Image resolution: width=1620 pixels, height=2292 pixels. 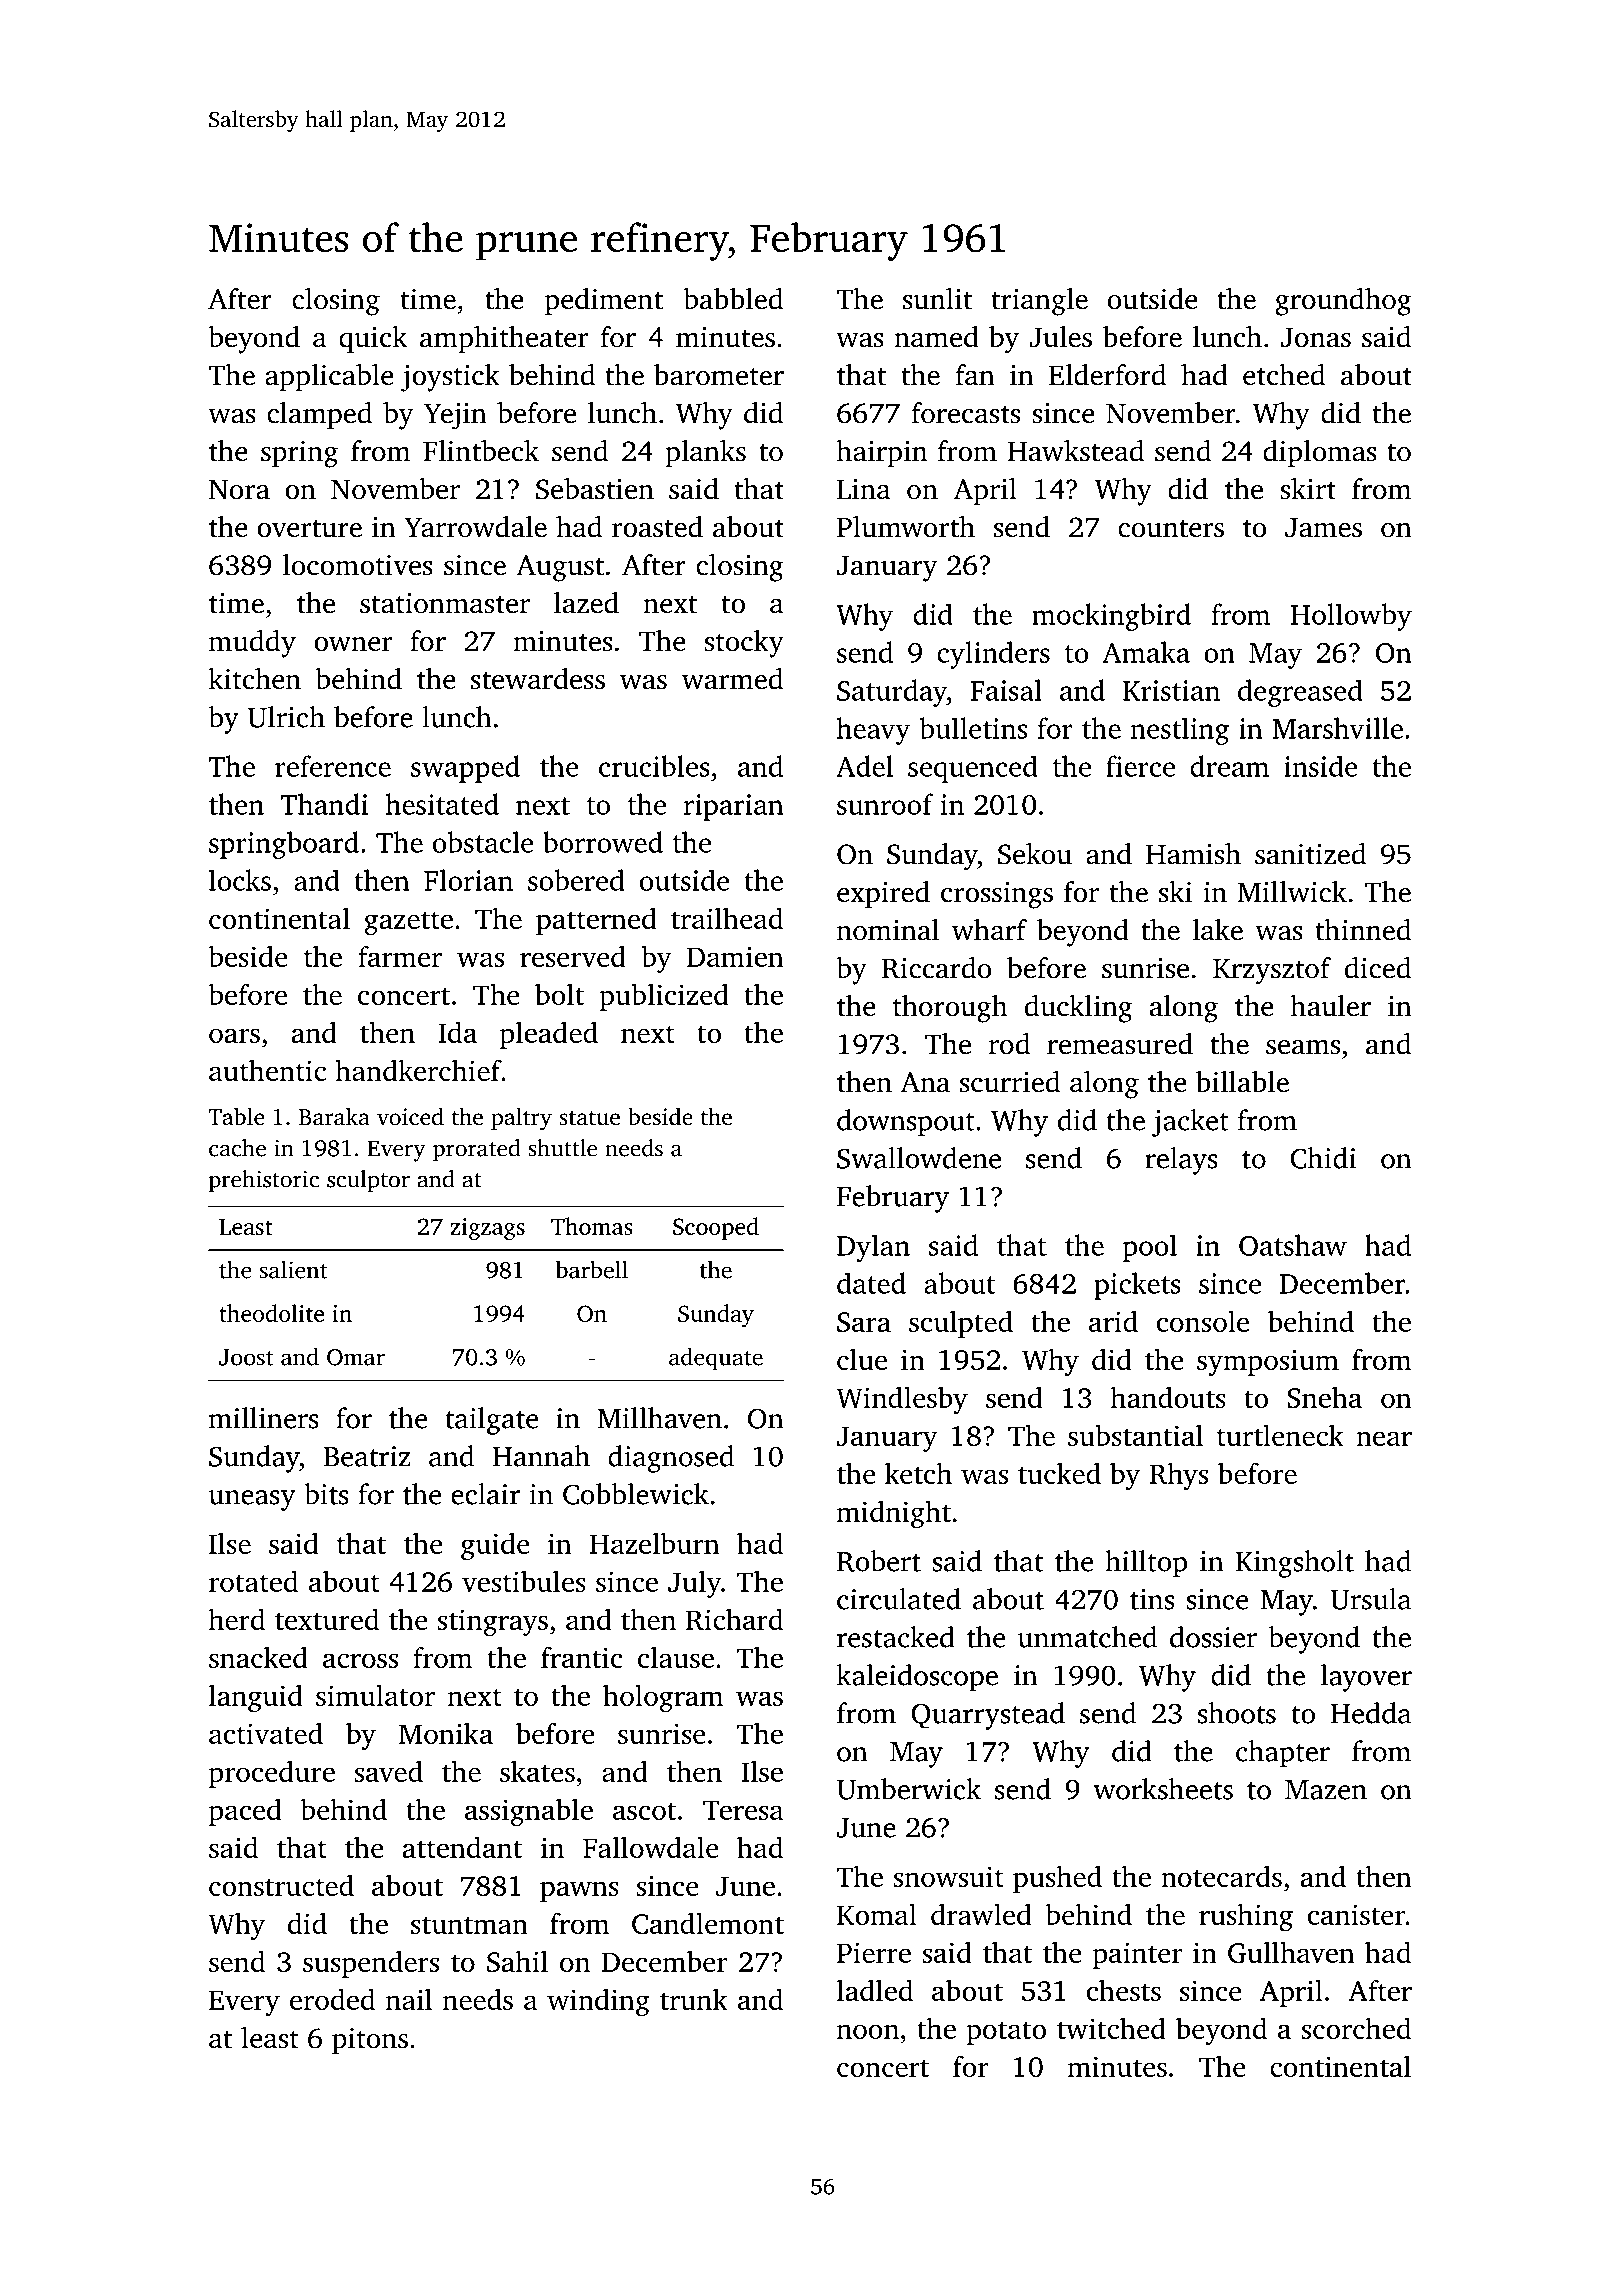 I want to click on Beatriz, so click(x=367, y=1456).
